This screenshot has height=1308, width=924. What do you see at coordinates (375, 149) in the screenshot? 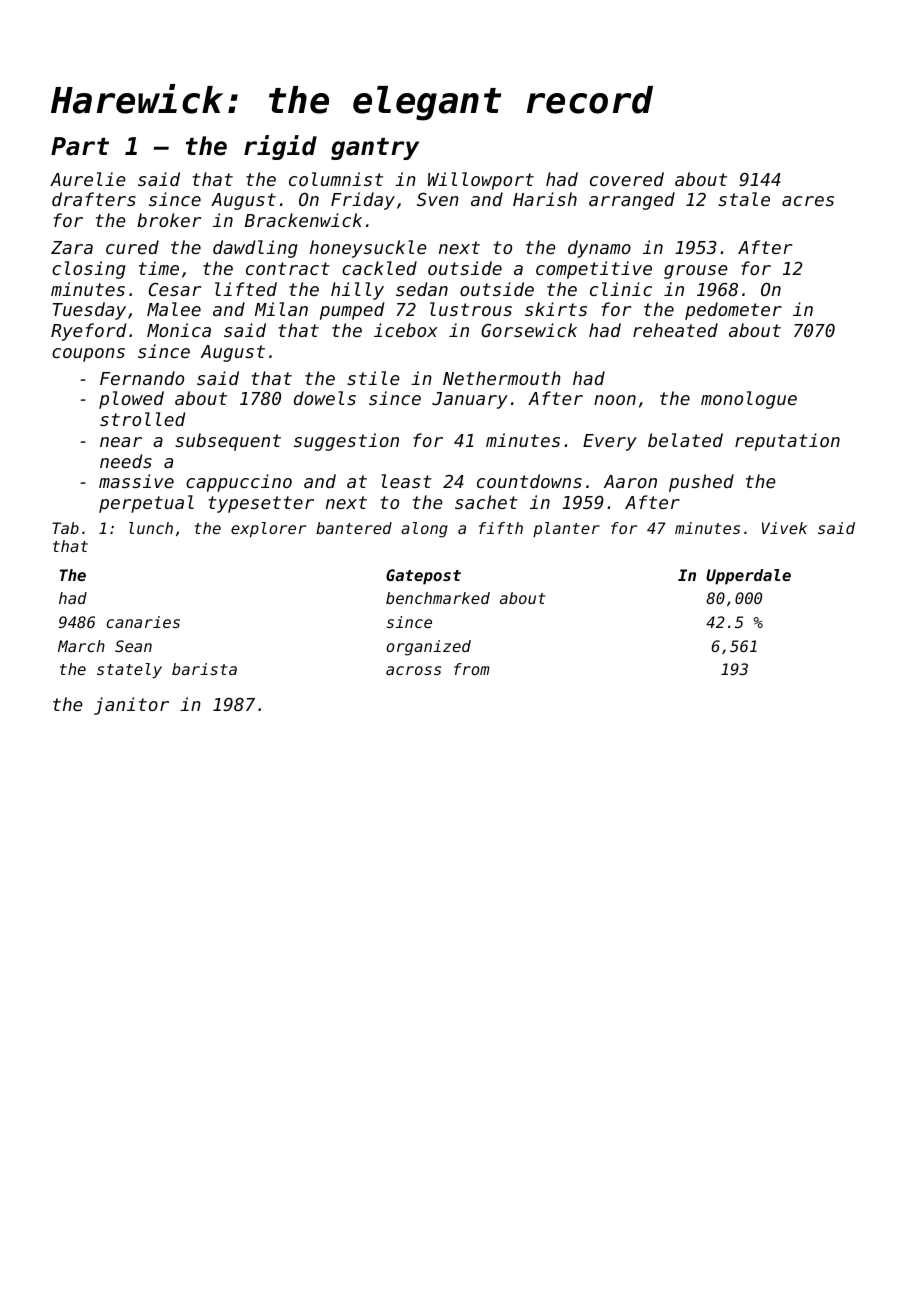
I see `gantry` at bounding box center [375, 149].
